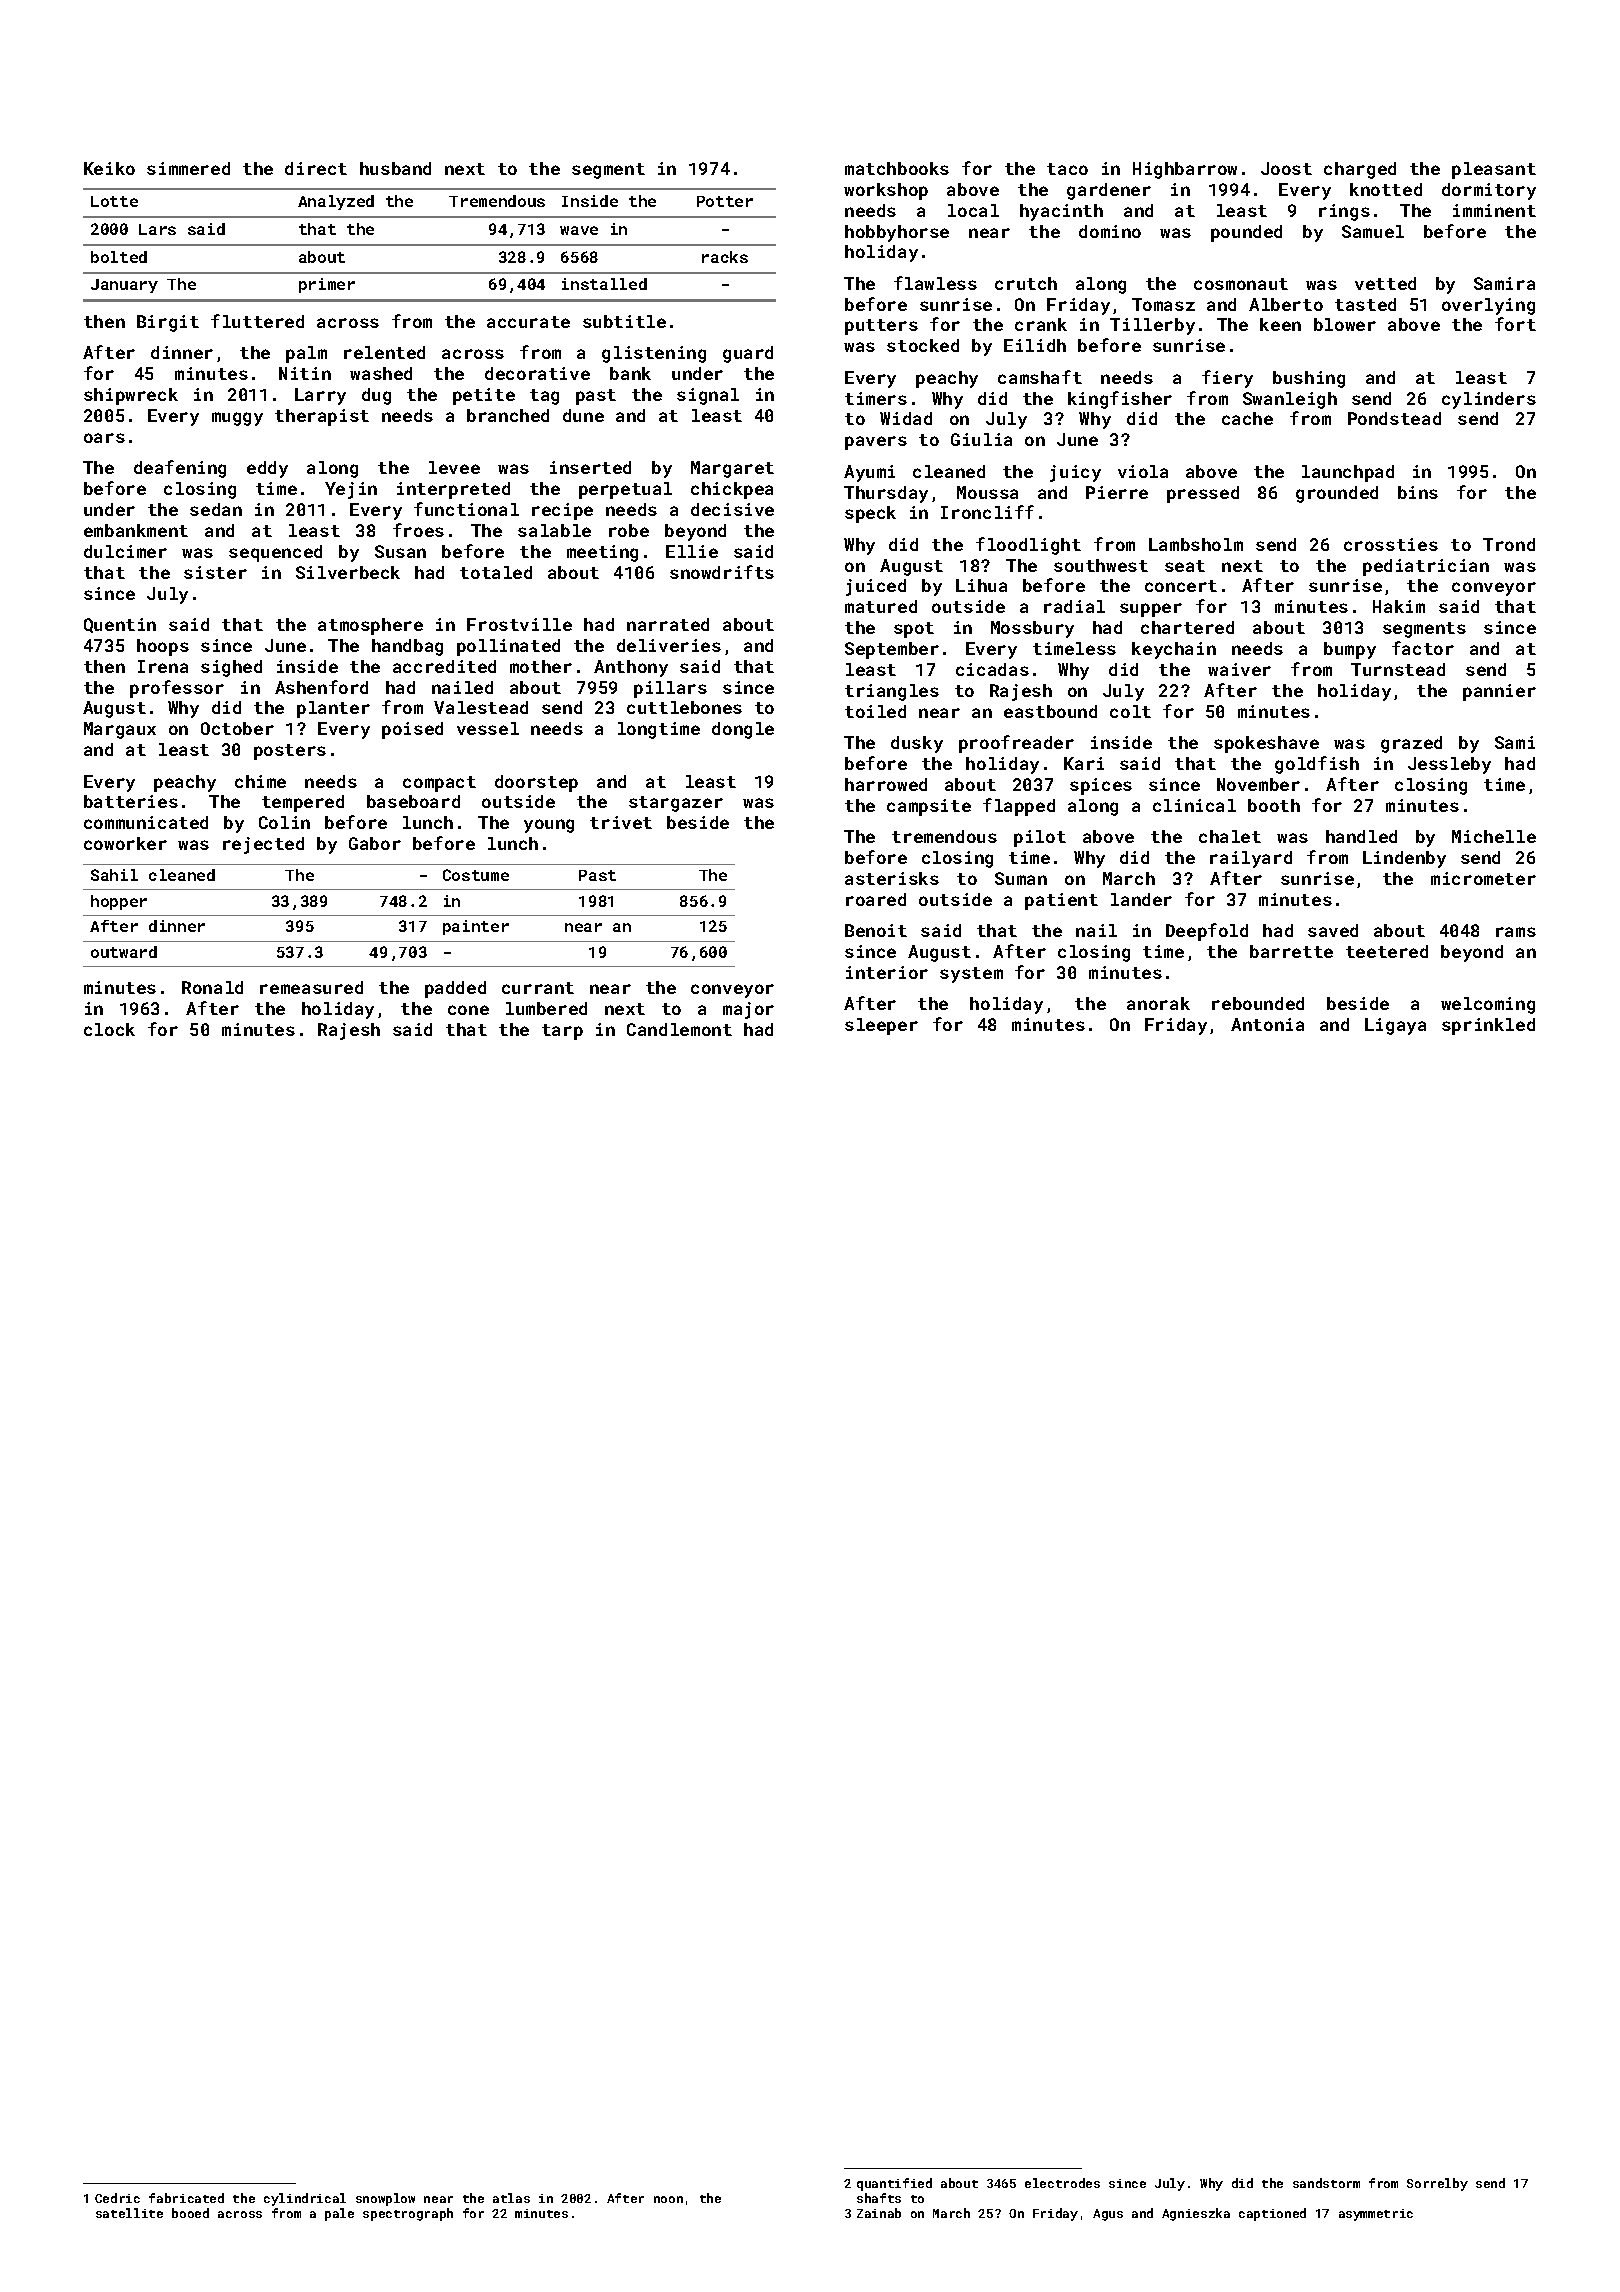 This screenshot has height=2292, width=1620. What do you see at coordinates (109, 1029) in the screenshot?
I see `clock` at bounding box center [109, 1029].
